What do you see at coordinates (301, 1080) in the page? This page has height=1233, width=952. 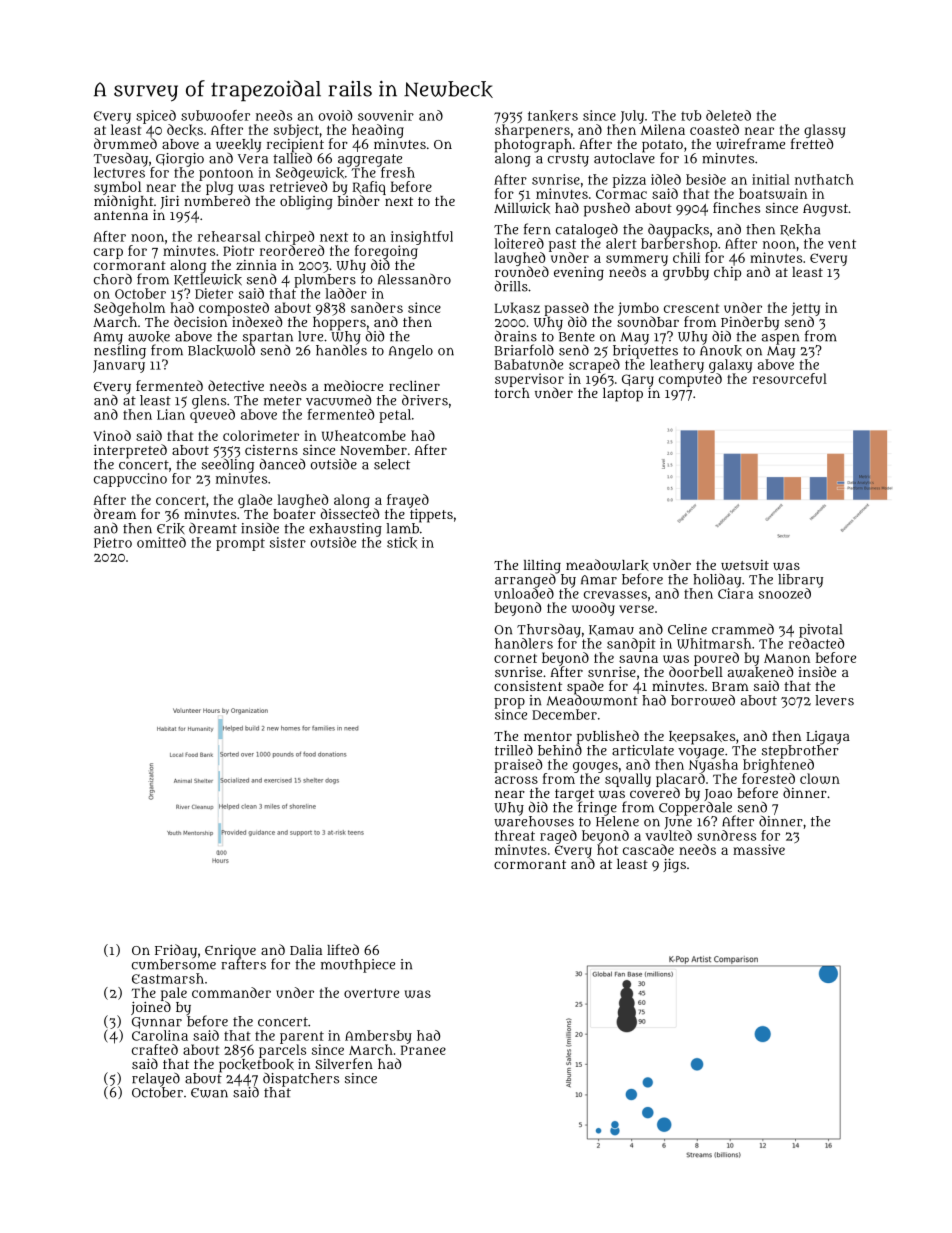 I see `dispatchers` at bounding box center [301, 1080].
